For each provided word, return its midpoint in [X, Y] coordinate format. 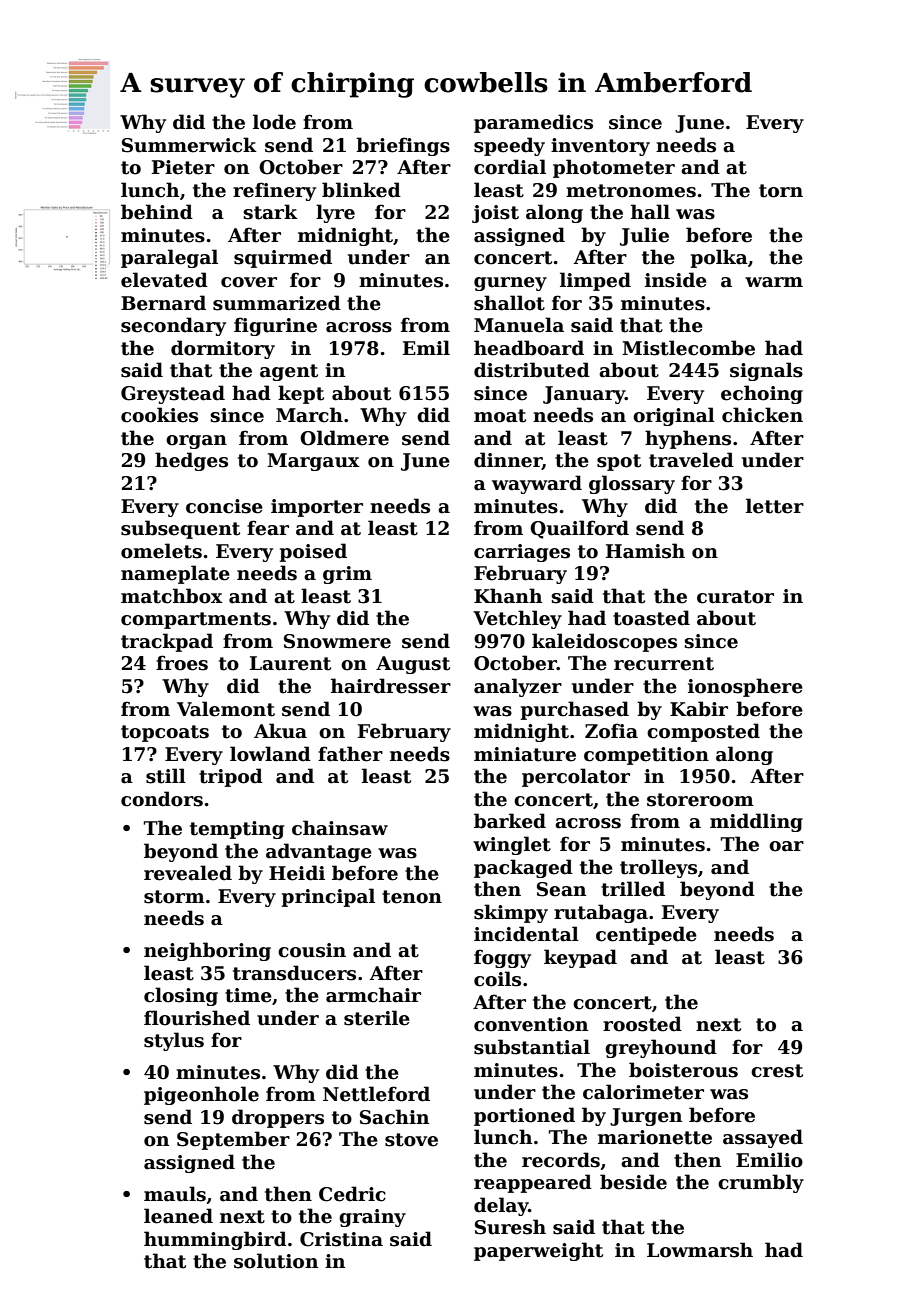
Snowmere [337, 641]
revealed [188, 873]
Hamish [645, 551]
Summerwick [189, 145]
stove [411, 1140]
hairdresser [391, 686]
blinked [361, 190]
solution [276, 1261]
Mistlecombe [688, 348]
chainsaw [340, 828]
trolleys [658, 868]
